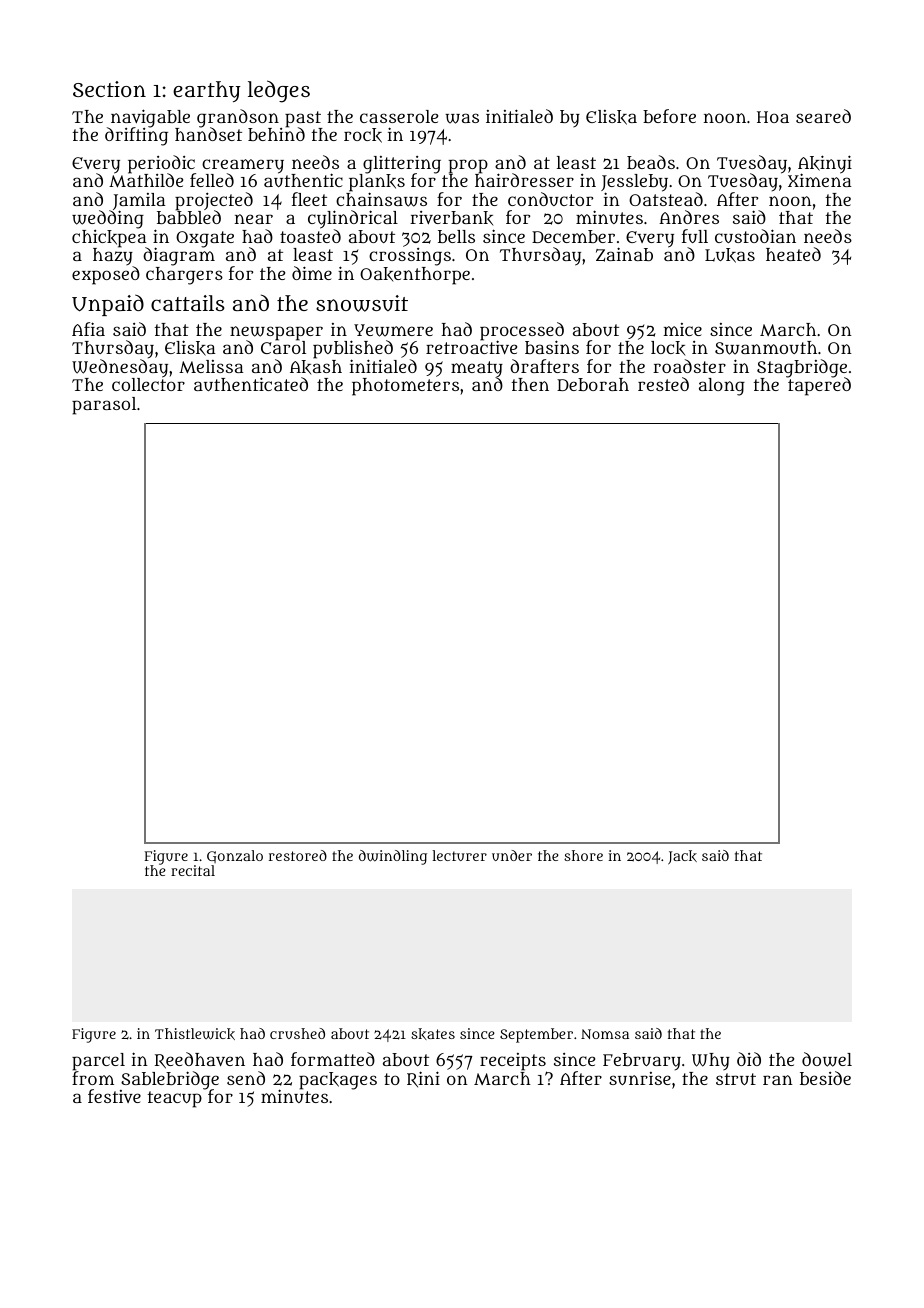 Image resolution: width=924 pixels, height=1308 pixels. I want to click on Oxgate, so click(205, 239).
